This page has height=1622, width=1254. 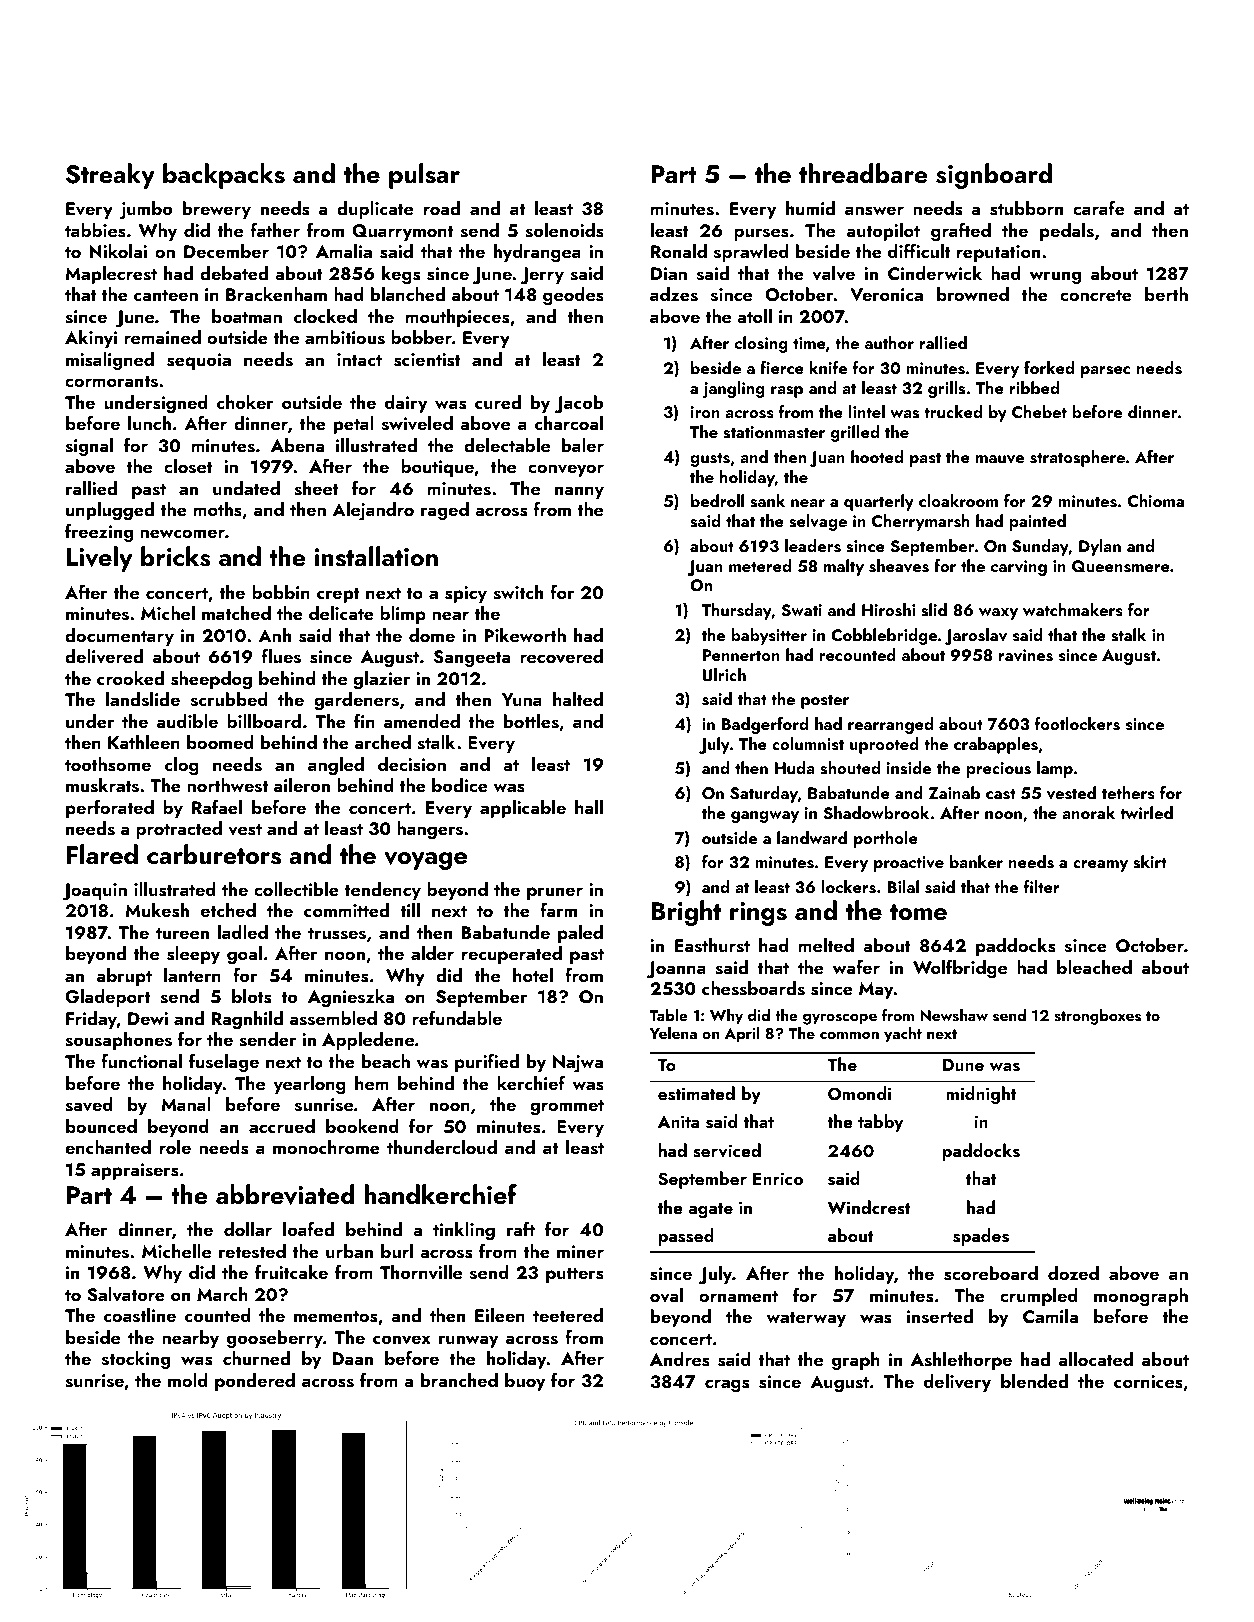 What do you see at coordinates (994, 176) in the page?
I see `signboard` at bounding box center [994, 176].
